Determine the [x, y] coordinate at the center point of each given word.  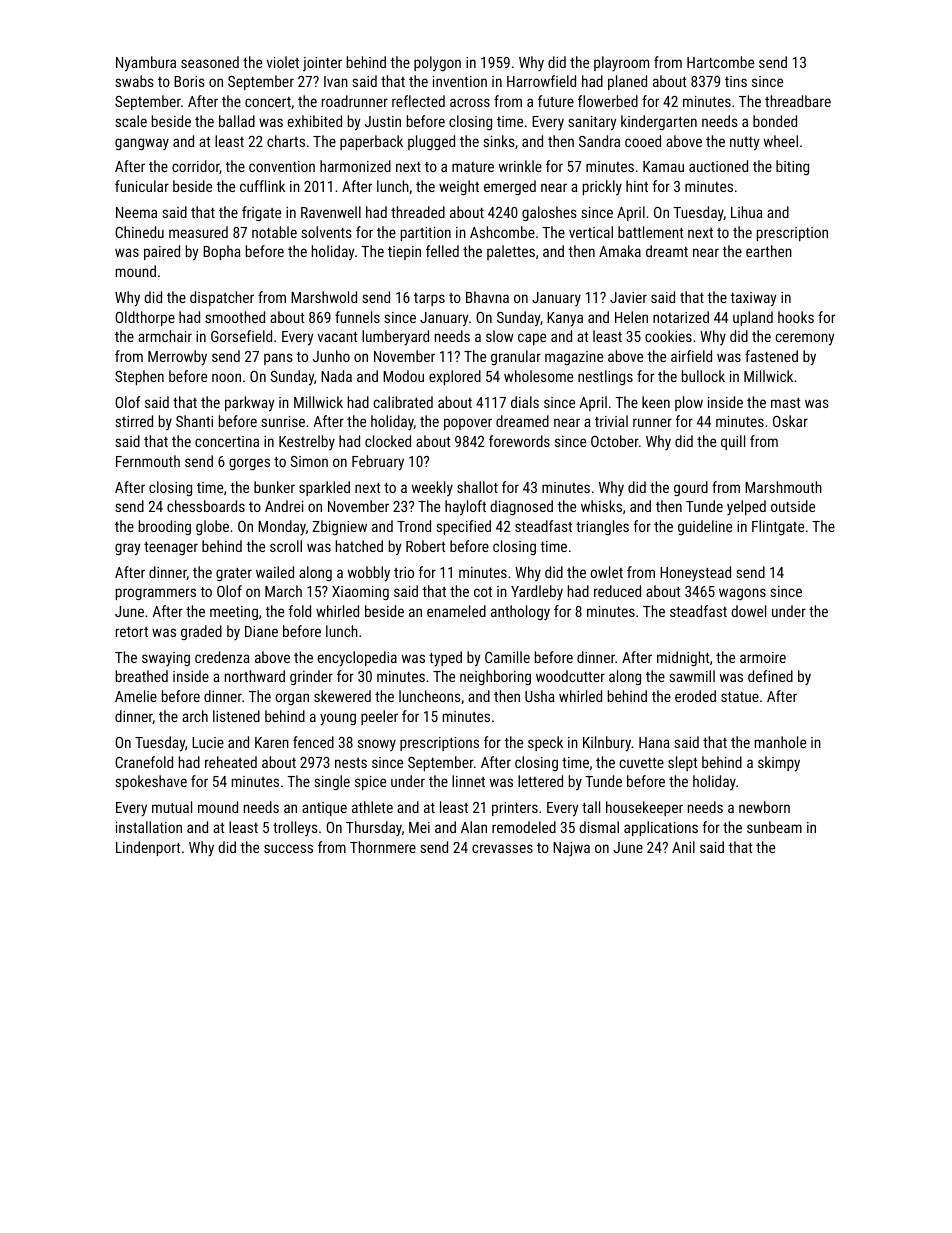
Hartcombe [720, 62]
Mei [419, 827]
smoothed [235, 317]
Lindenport [148, 848]
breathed [142, 676]
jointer [322, 64]
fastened [771, 356]
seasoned [210, 62]
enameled [456, 611]
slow [500, 336]
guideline [705, 527]
